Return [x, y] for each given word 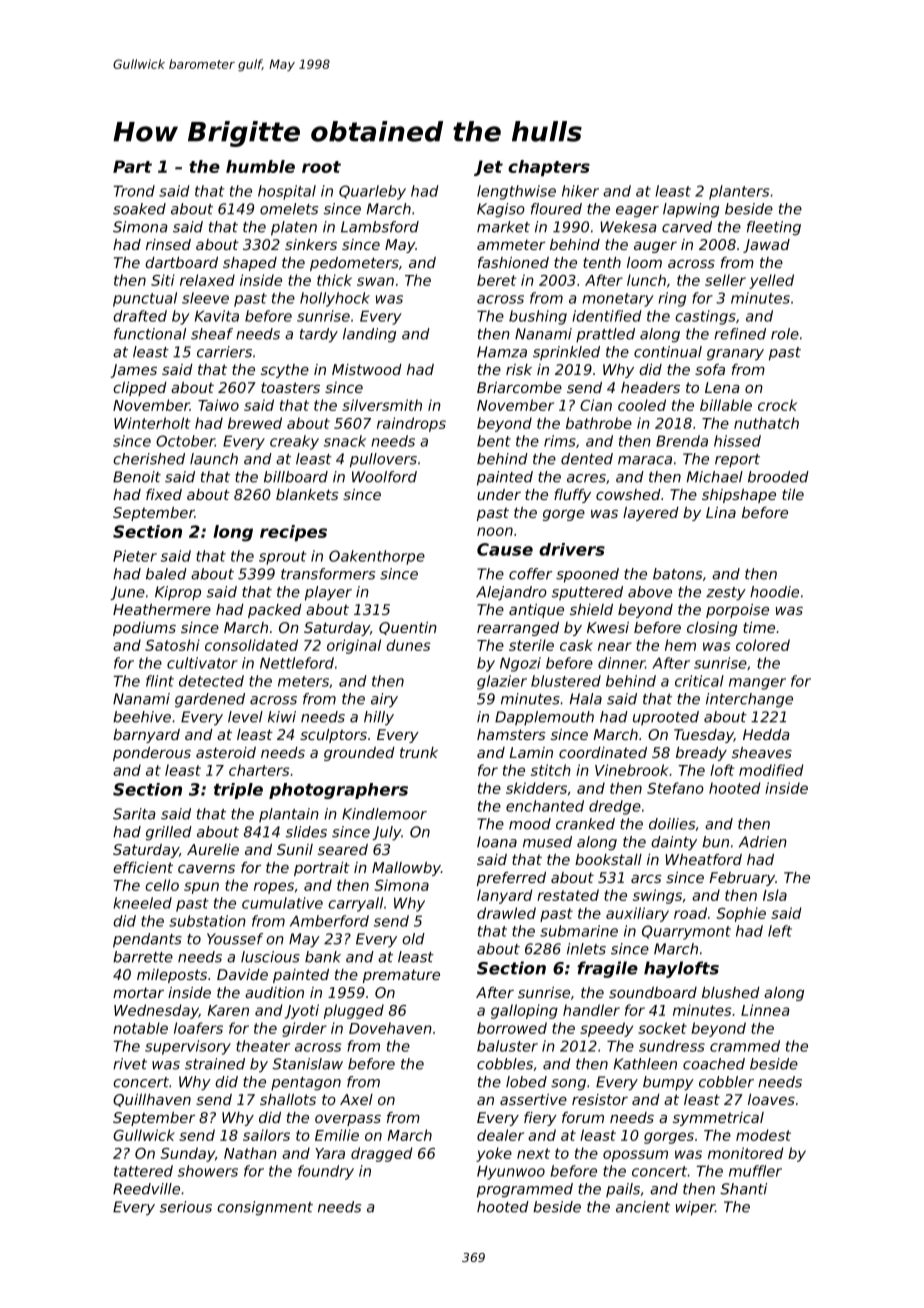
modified [771, 770]
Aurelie [213, 849]
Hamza [502, 352]
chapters [549, 168]
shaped [250, 264]
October [185, 441]
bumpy [668, 1083]
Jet [488, 168]
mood [530, 824]
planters [739, 192]
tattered [143, 1171]
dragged [381, 1154]
